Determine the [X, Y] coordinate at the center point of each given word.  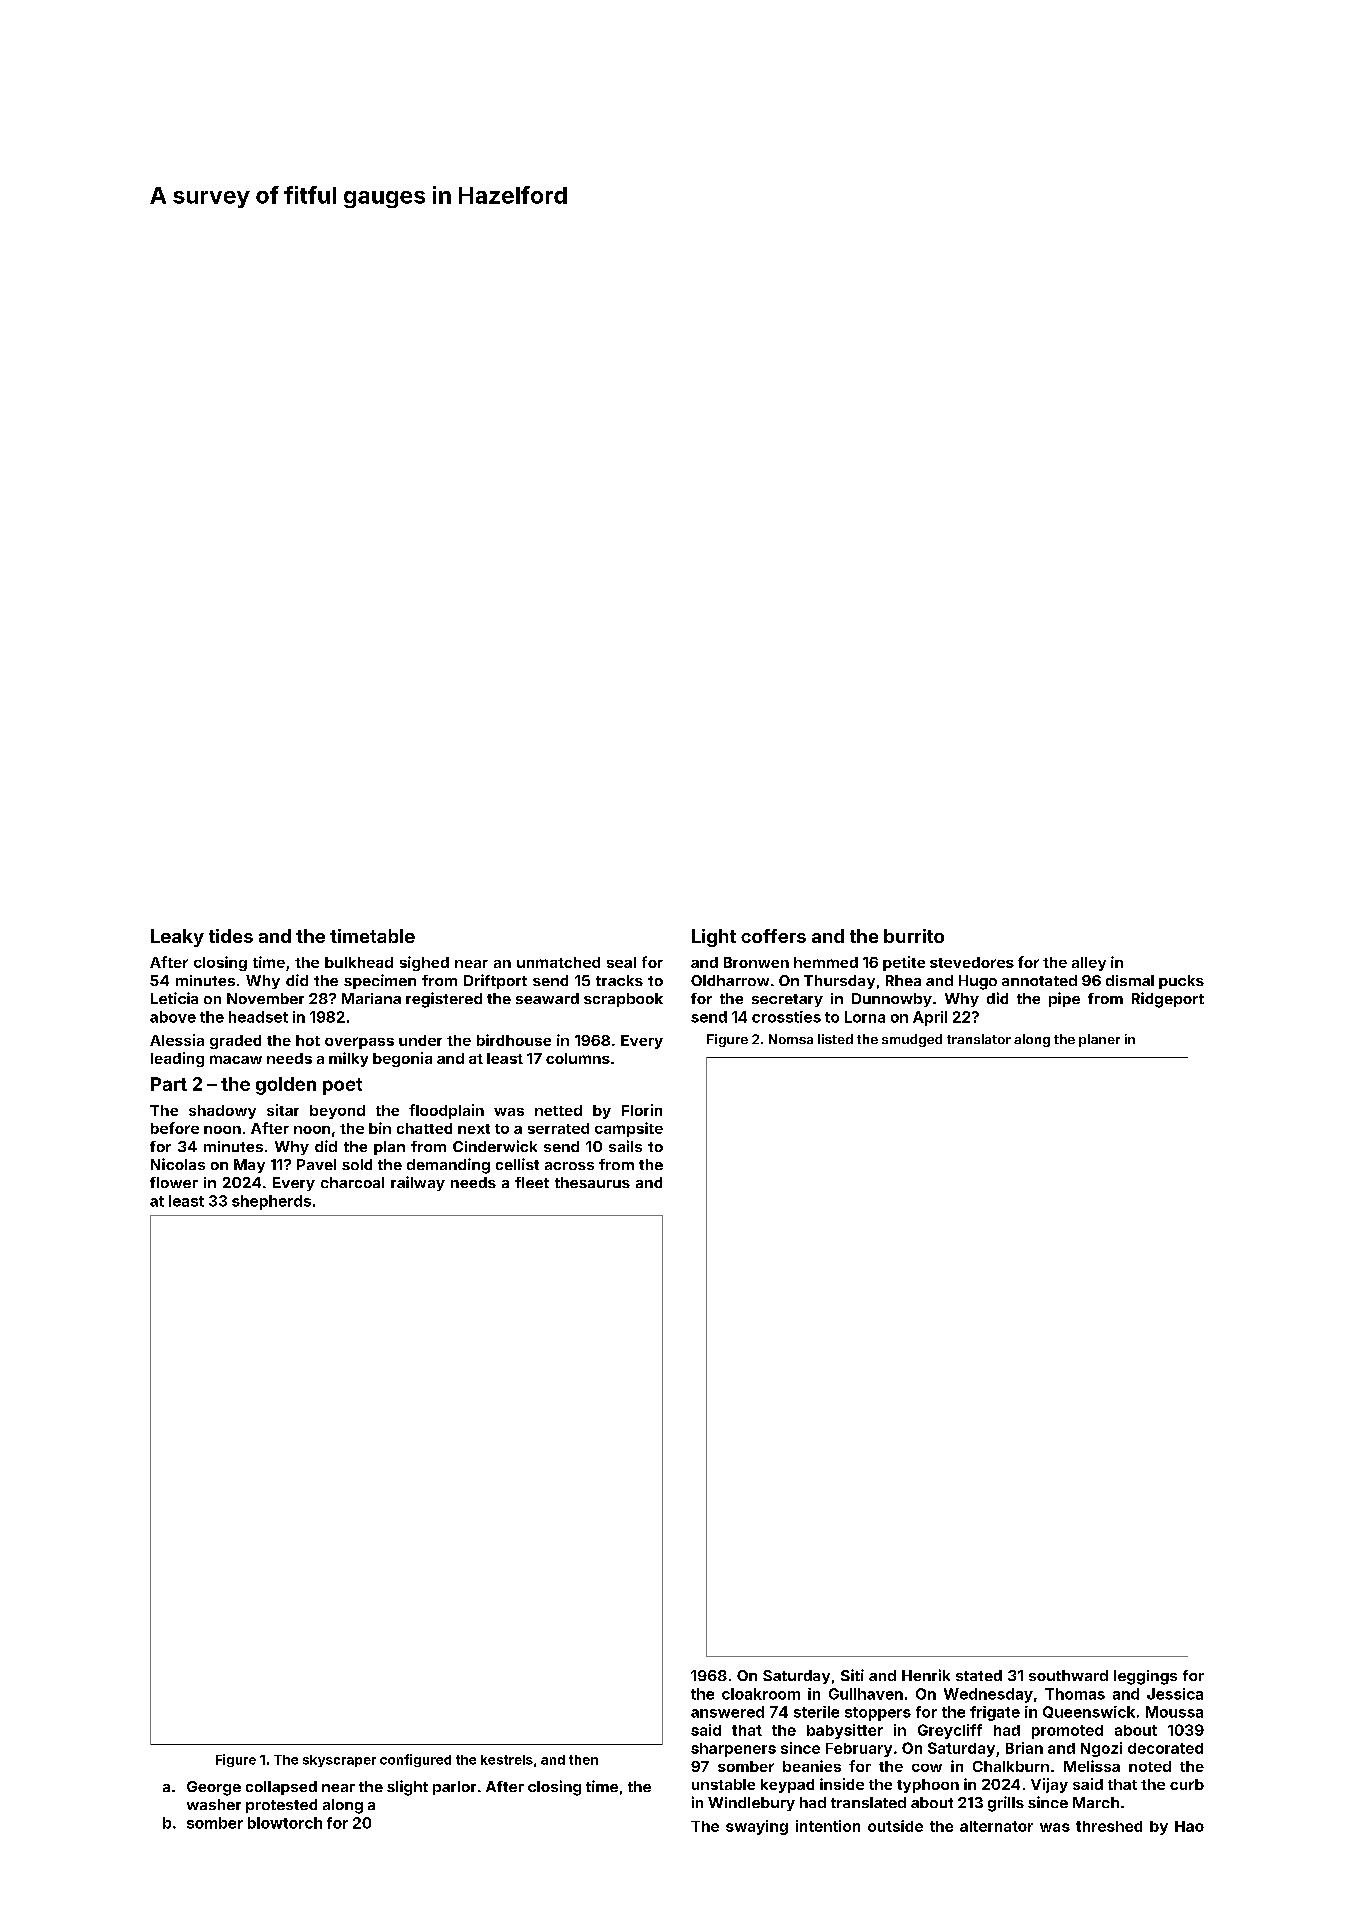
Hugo [978, 982]
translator [979, 1039]
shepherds [271, 1202]
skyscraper [339, 1761]
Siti [852, 1675]
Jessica [1175, 1694]
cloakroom [761, 1694]
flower [174, 1182]
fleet [532, 1182]
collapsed [281, 1788]
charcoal [352, 1182]
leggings [1145, 1677]
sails [625, 1146]
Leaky [177, 938]
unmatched [558, 962]
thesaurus [592, 1182]
